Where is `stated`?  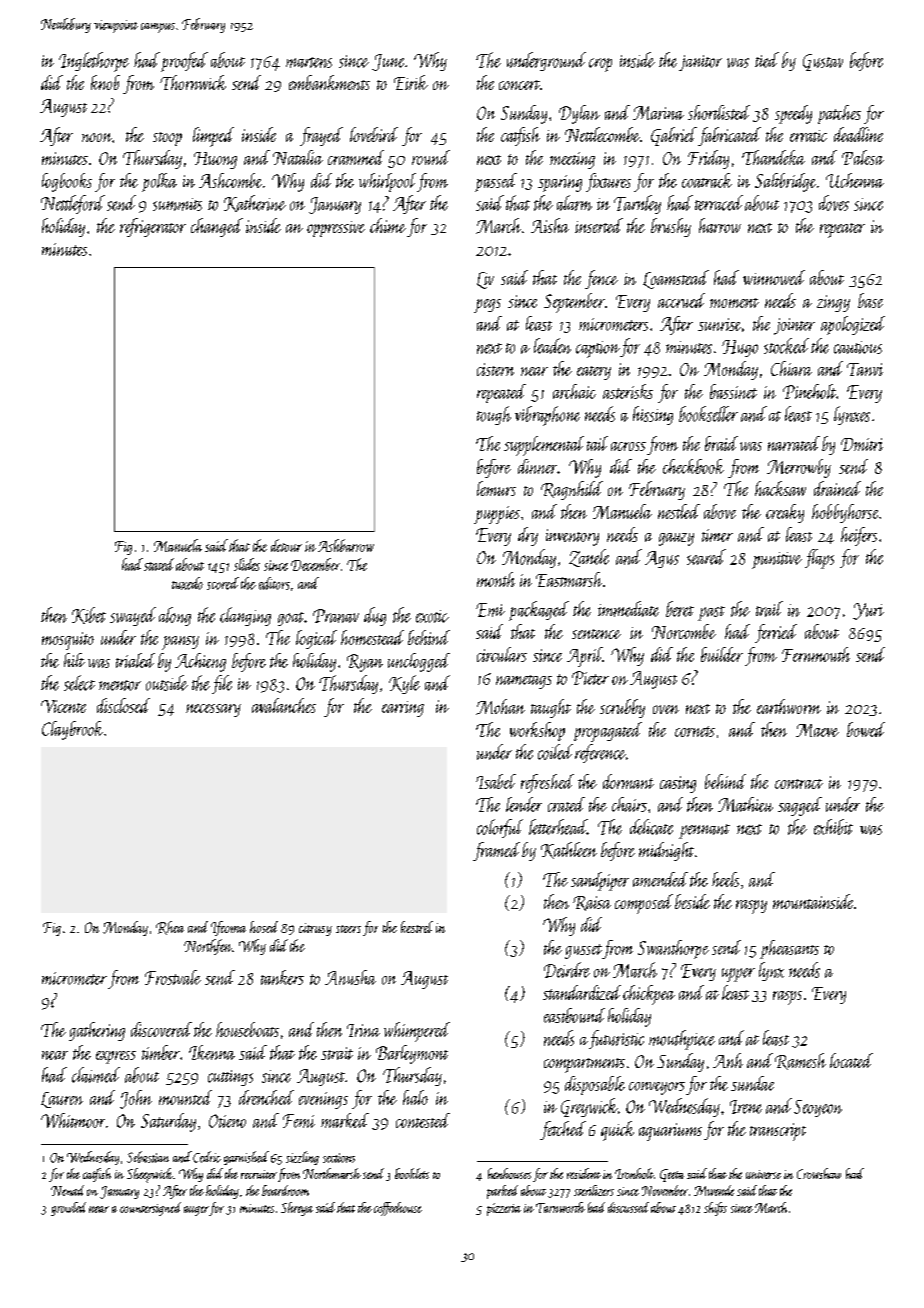
stated is located at coordinates (159, 564).
